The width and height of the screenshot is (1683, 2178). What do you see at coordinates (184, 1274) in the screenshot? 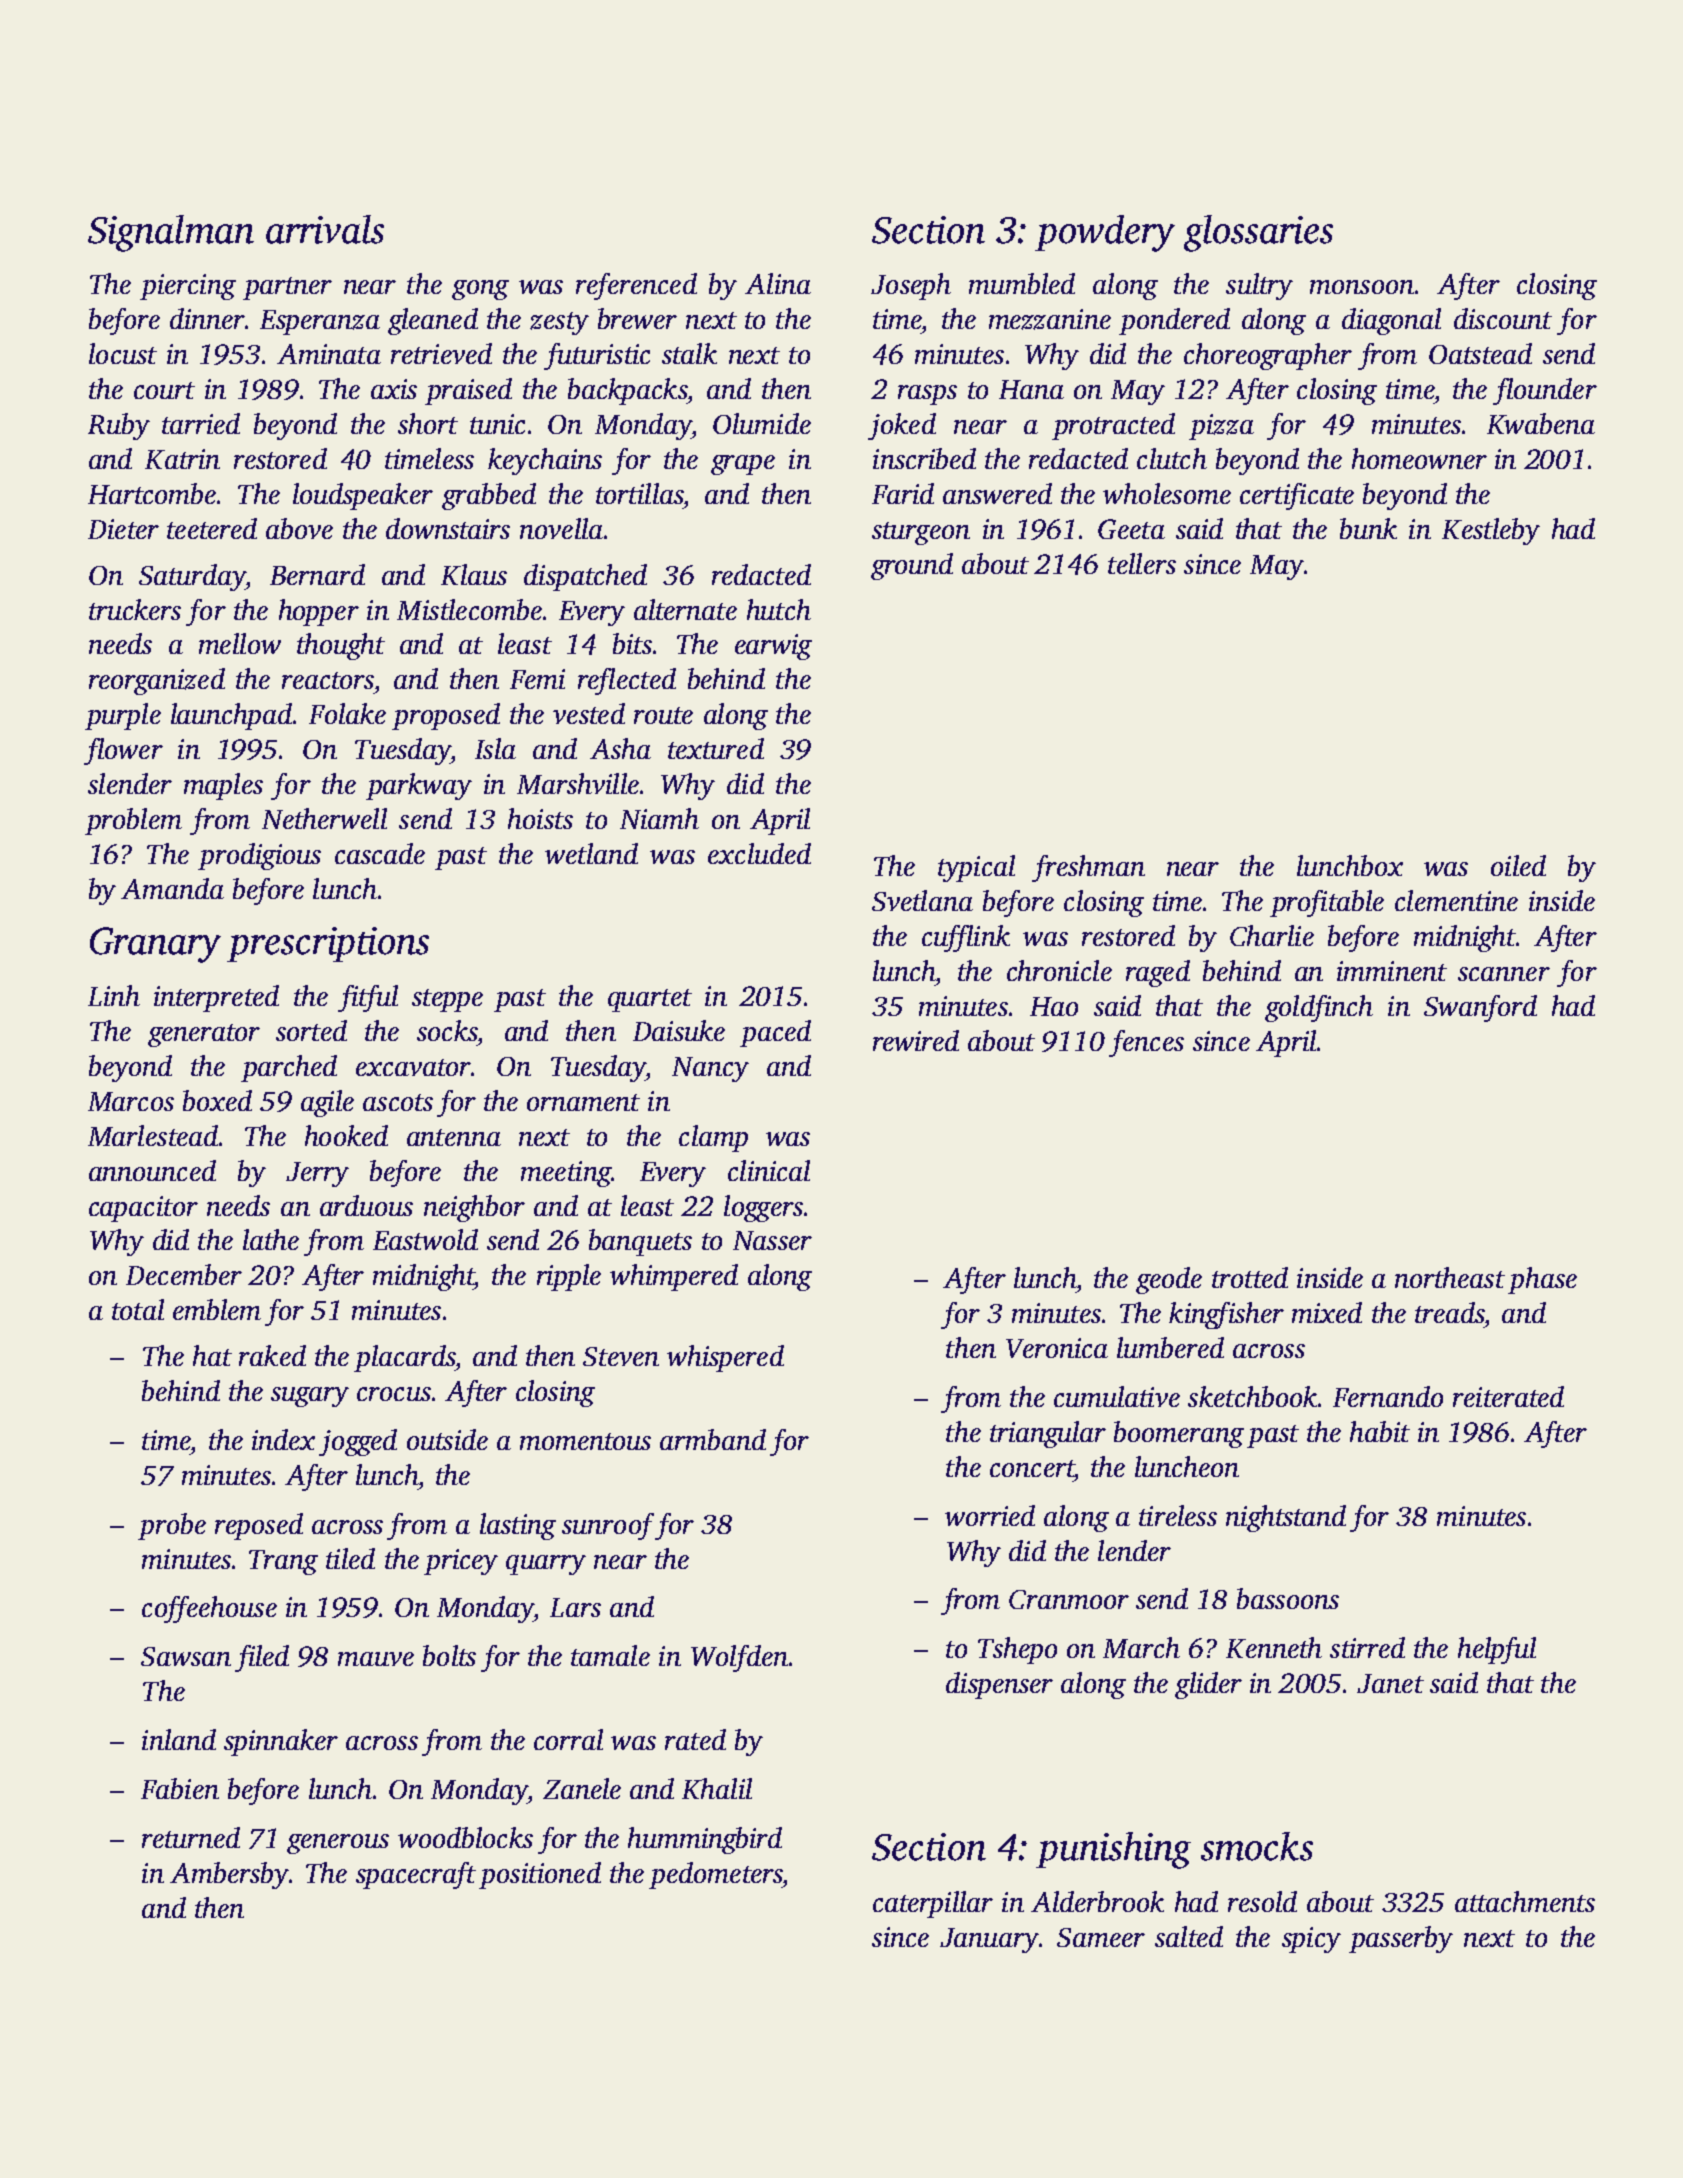
I see `December` at bounding box center [184, 1274].
